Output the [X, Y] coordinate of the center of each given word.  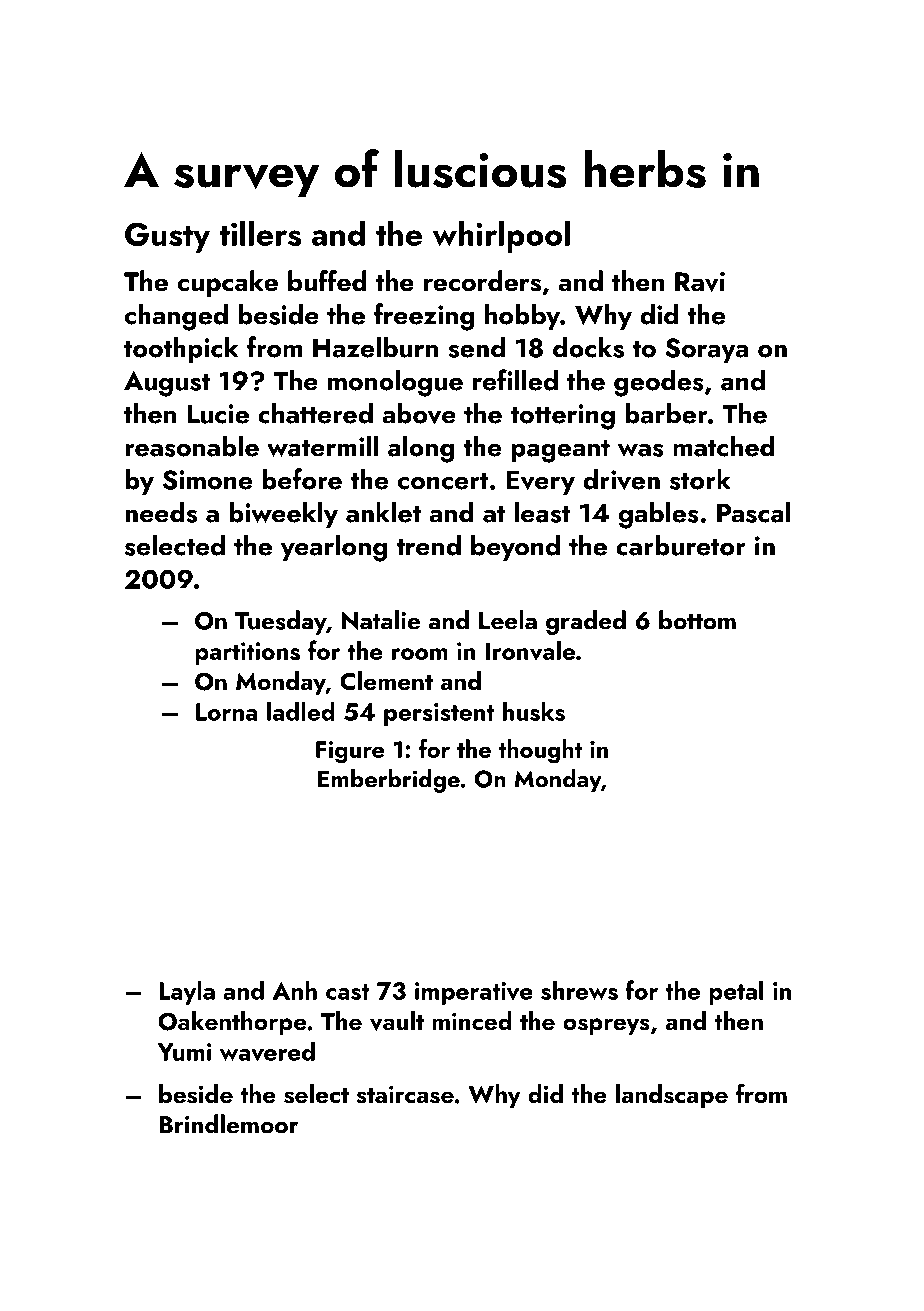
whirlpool [501, 236]
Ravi [700, 282]
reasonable [192, 446]
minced [472, 1020]
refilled [515, 380]
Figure [350, 752]
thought [540, 751]
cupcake [228, 283]
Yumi [184, 1052]
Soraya [706, 350]
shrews [579, 990]
